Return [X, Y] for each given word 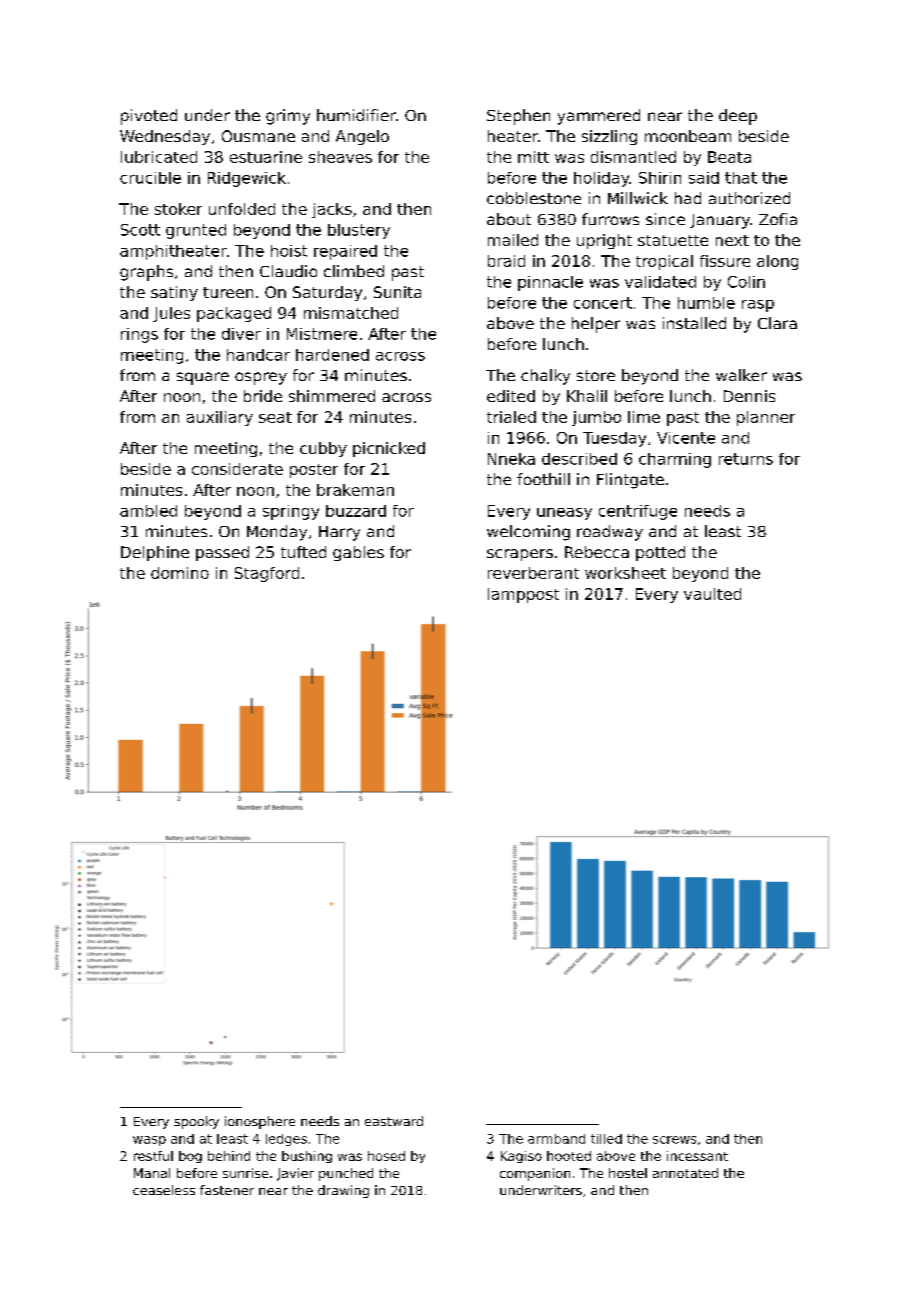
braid [506, 261]
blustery [359, 231]
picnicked [389, 449]
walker [741, 375]
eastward [394, 1121]
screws [674, 1140]
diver [241, 334]
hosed [386, 1156]
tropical [664, 262]
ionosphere [260, 1122]
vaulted [712, 594]
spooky [196, 1122]
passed [222, 553]
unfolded [242, 209]
